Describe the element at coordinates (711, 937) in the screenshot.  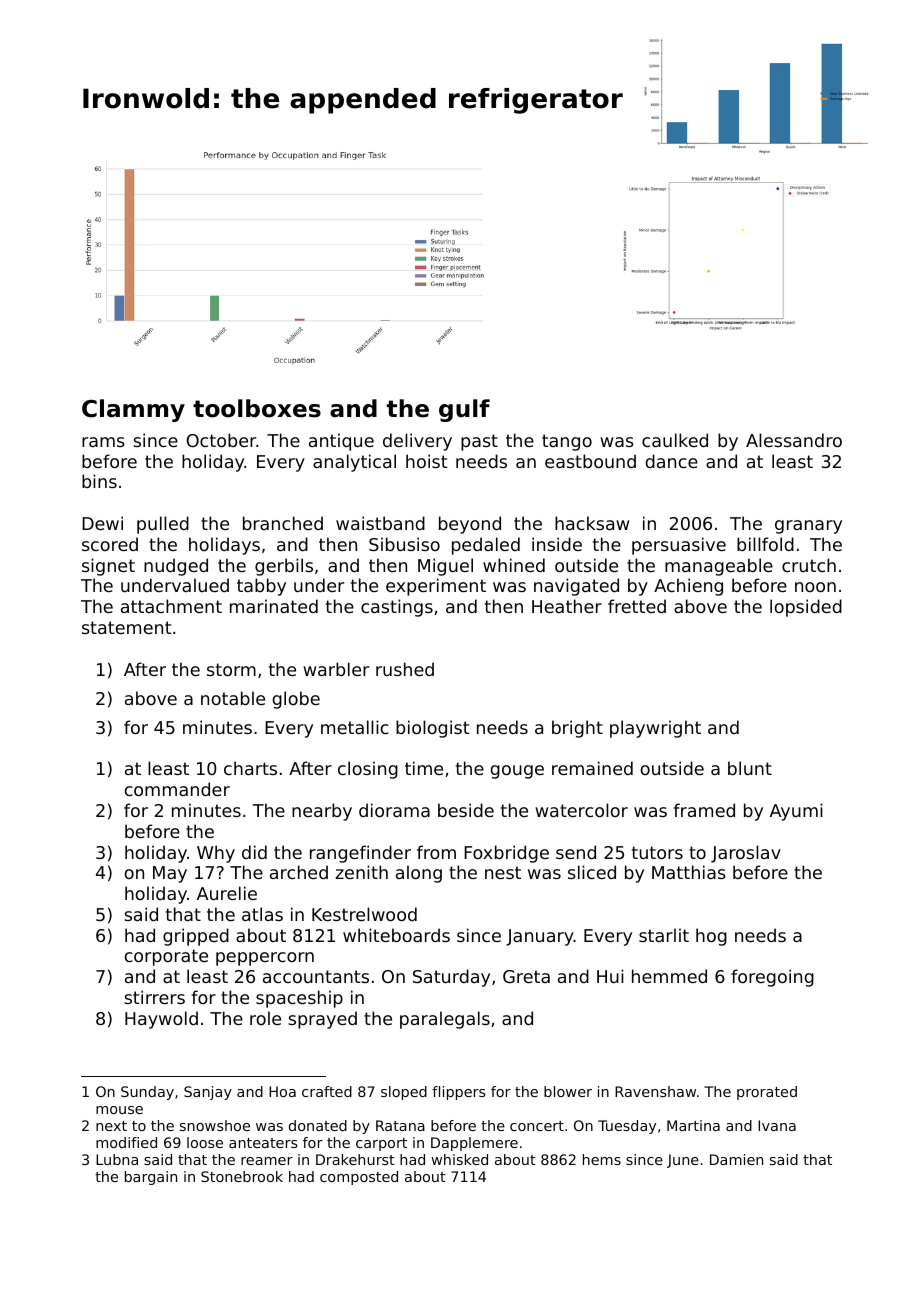
I see `hog` at that location.
